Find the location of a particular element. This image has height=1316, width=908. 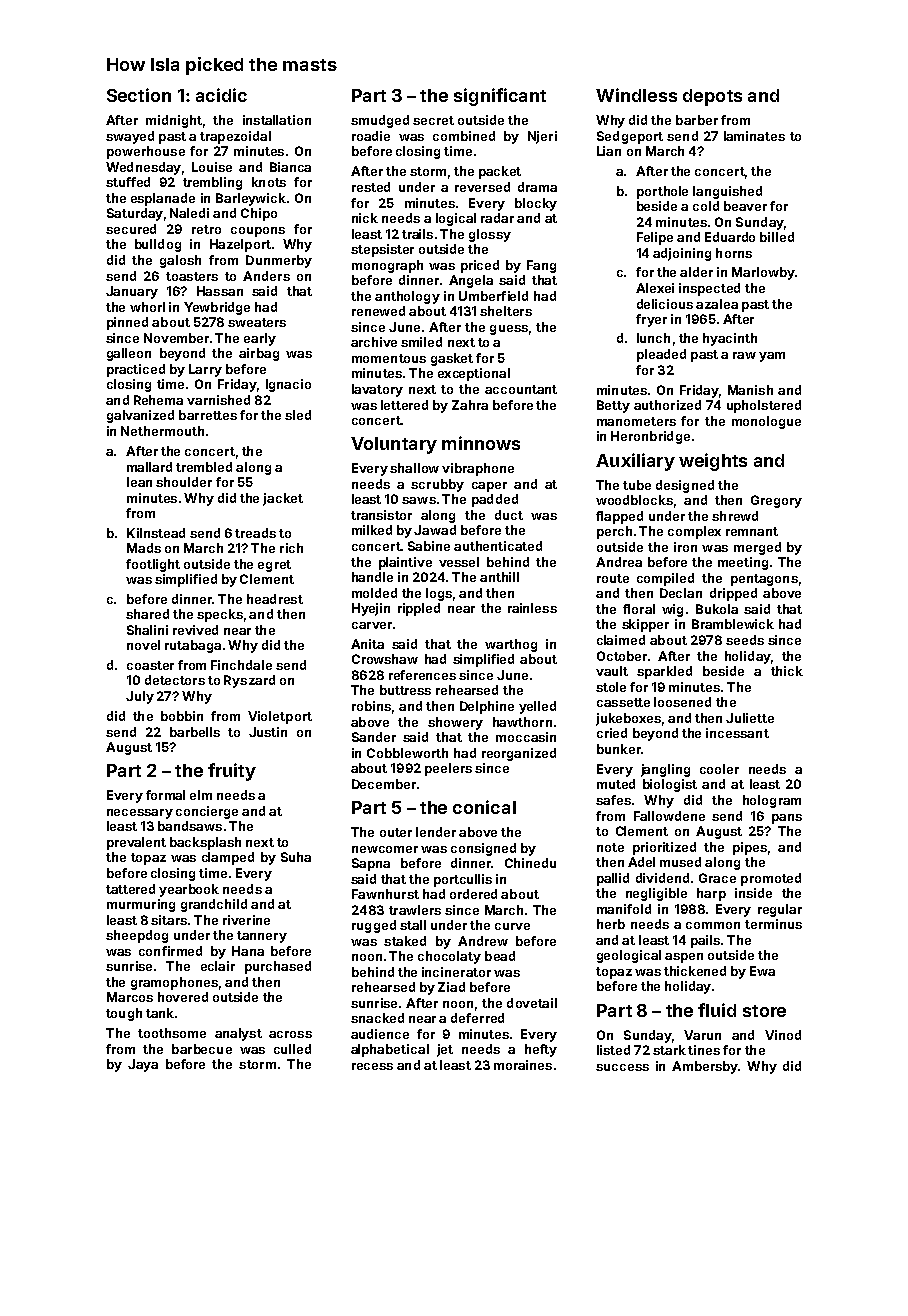

depots is located at coordinates (712, 97).
